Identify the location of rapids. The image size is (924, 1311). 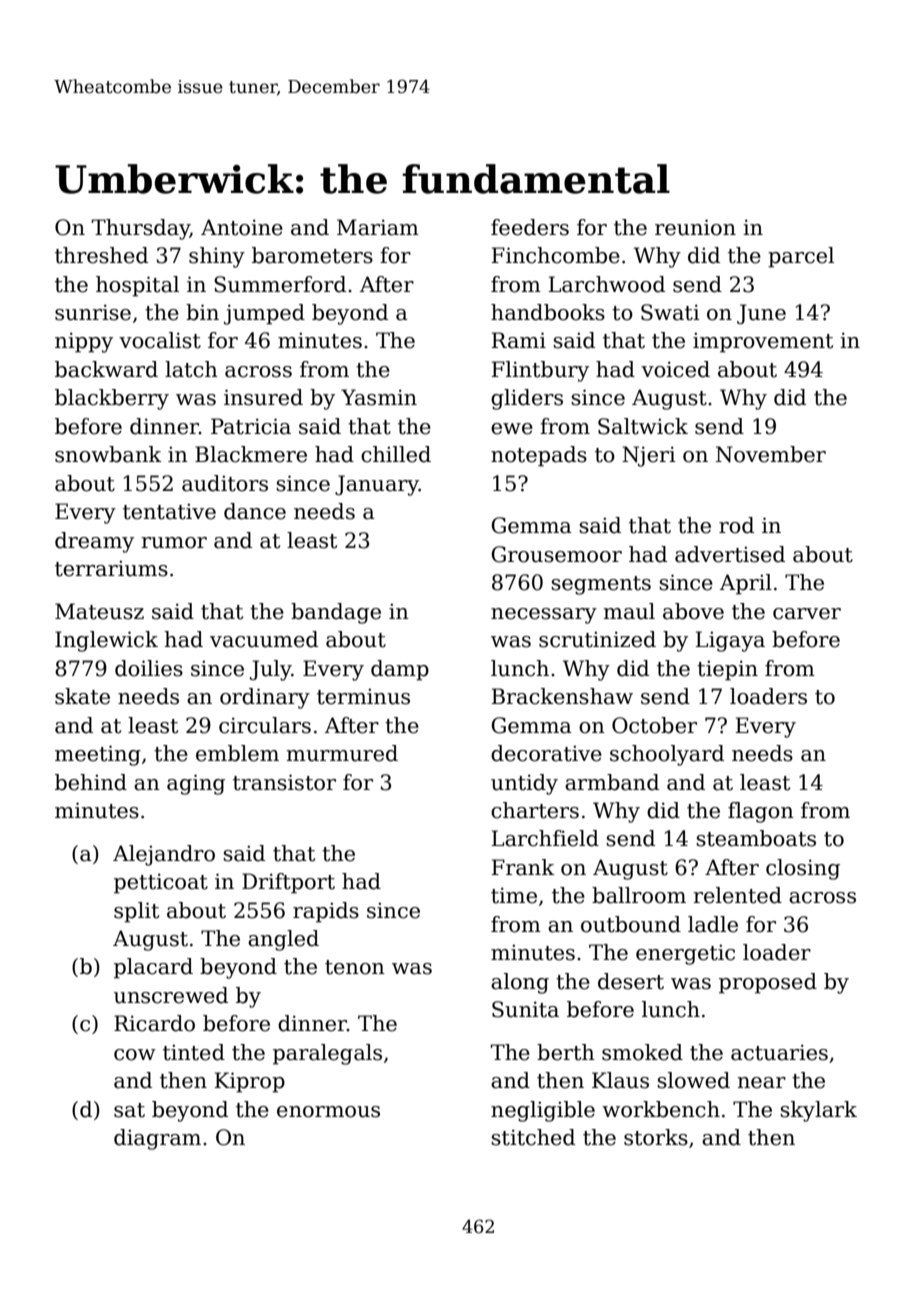
(326, 912).
